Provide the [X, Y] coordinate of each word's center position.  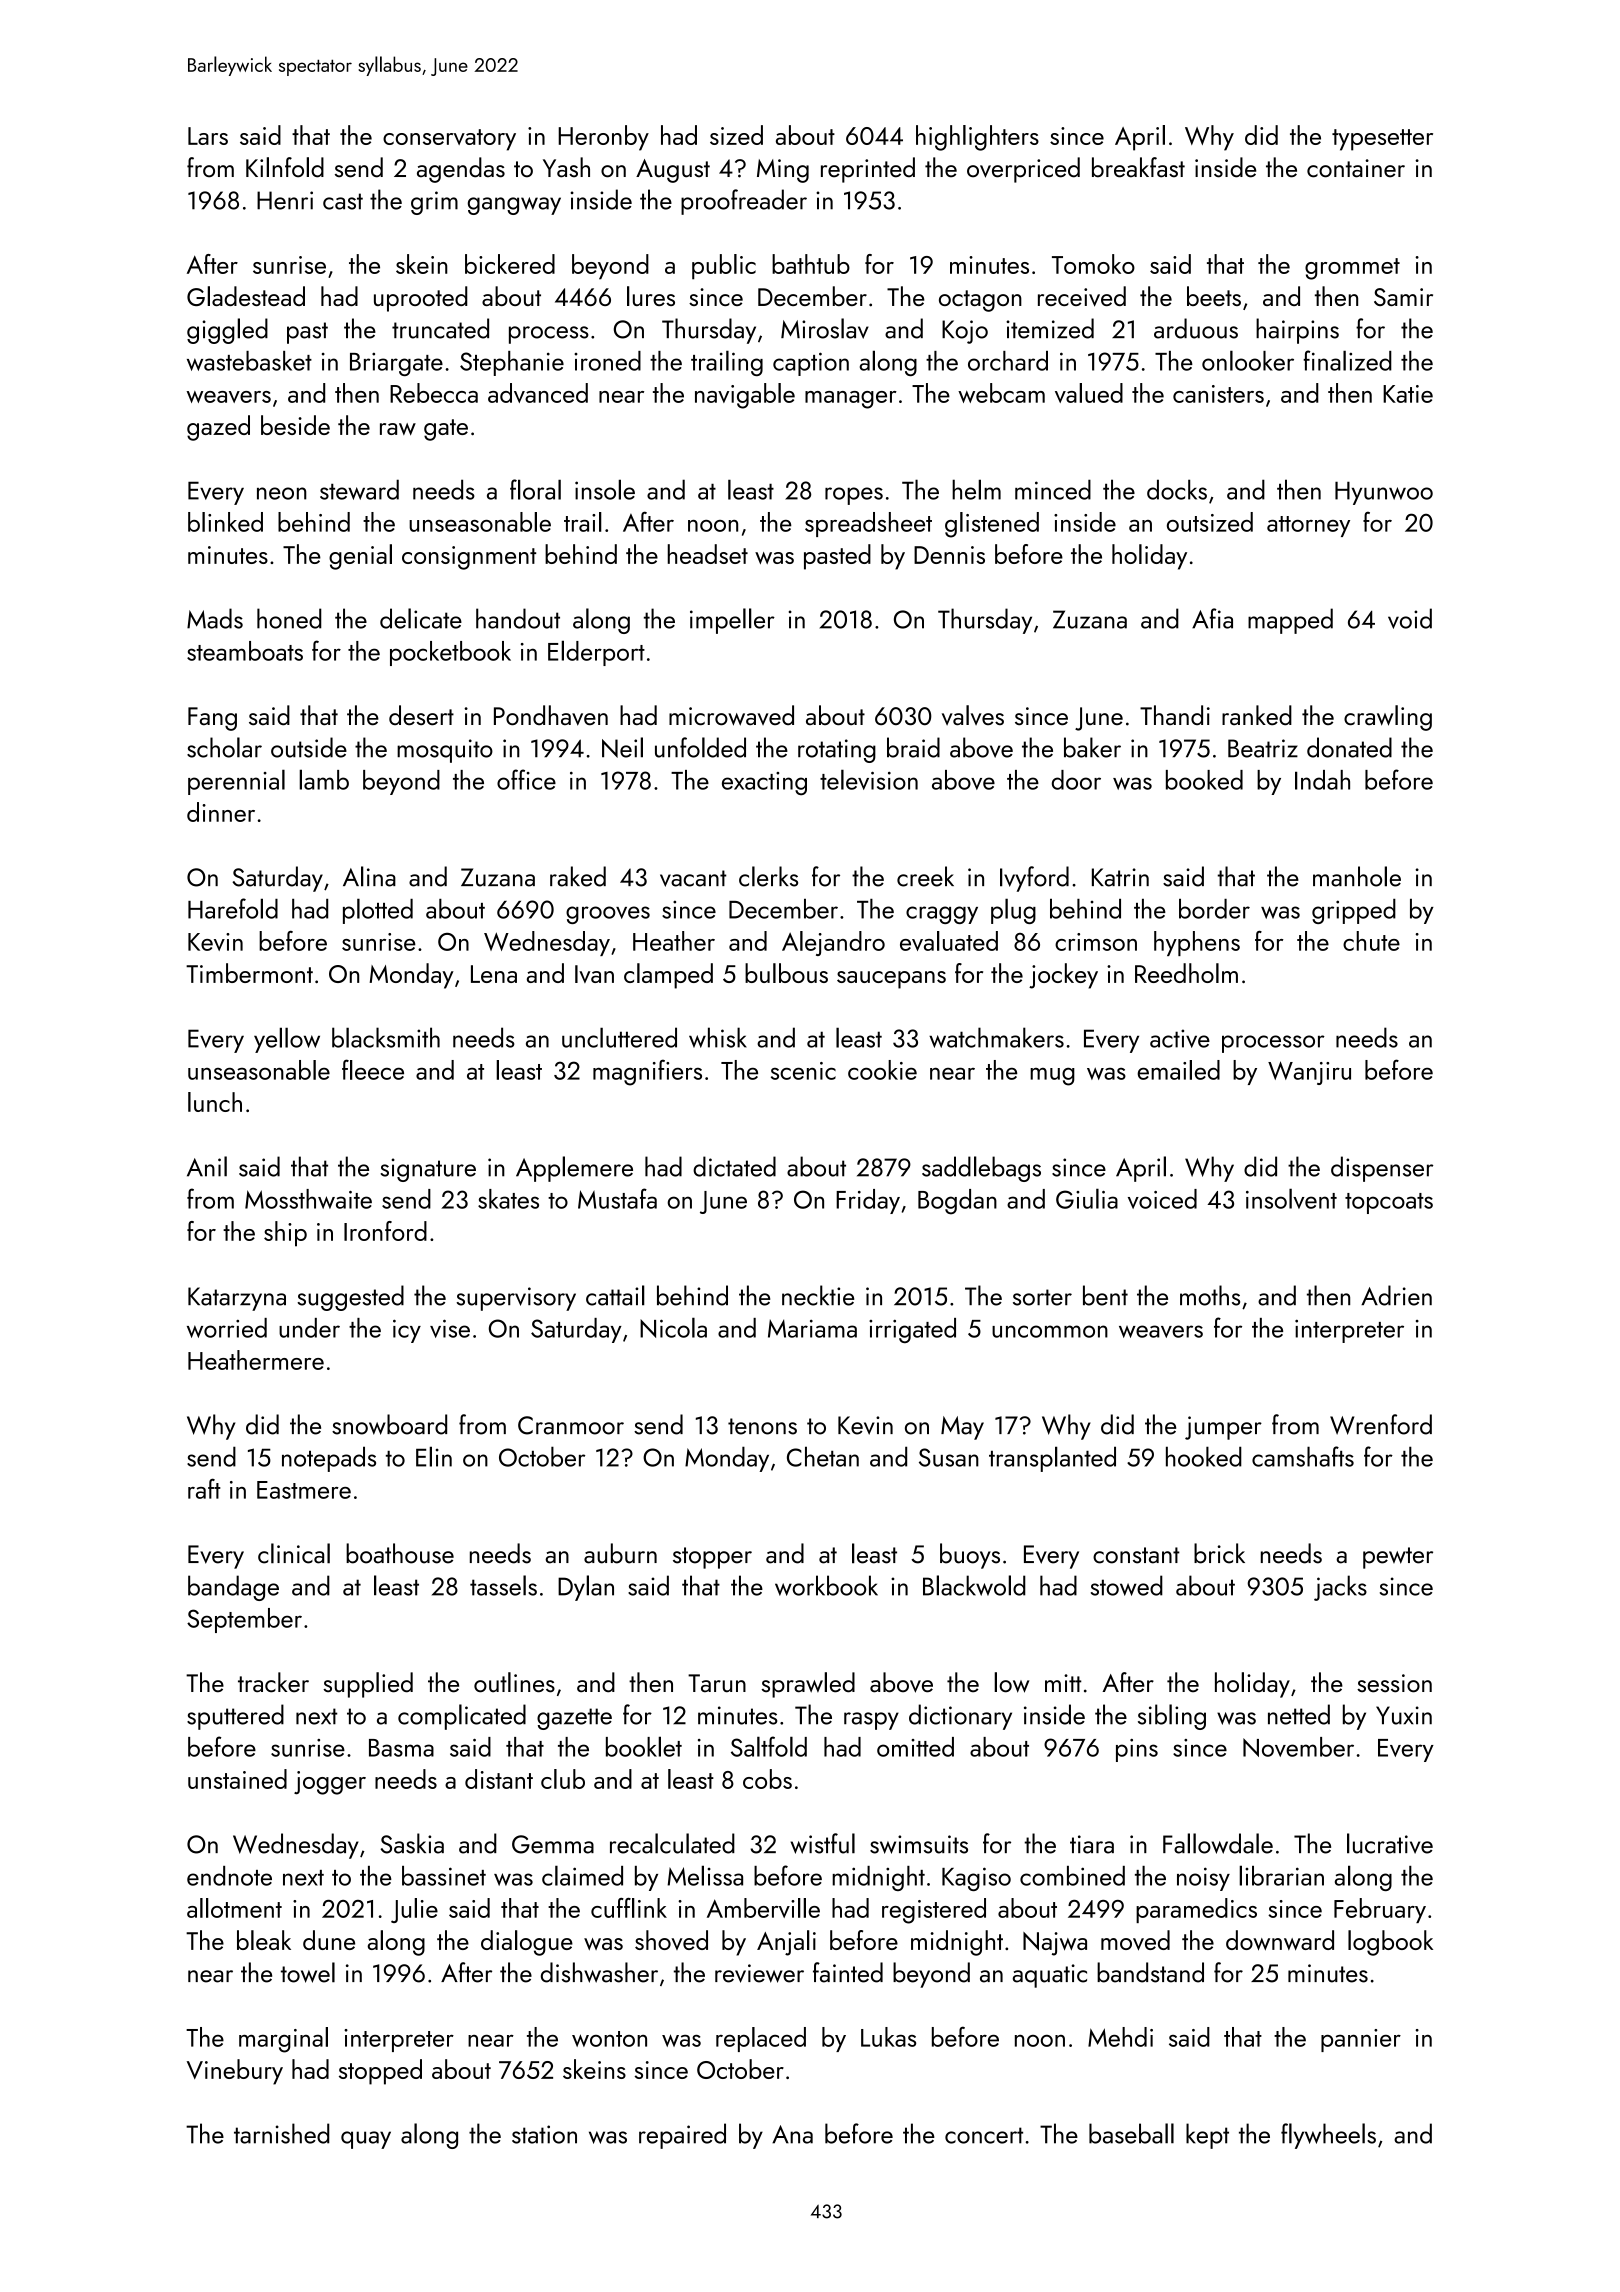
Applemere [574, 1169]
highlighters [977, 138]
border [1214, 909]
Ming [783, 171]
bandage [233, 1588]
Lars [208, 136]
